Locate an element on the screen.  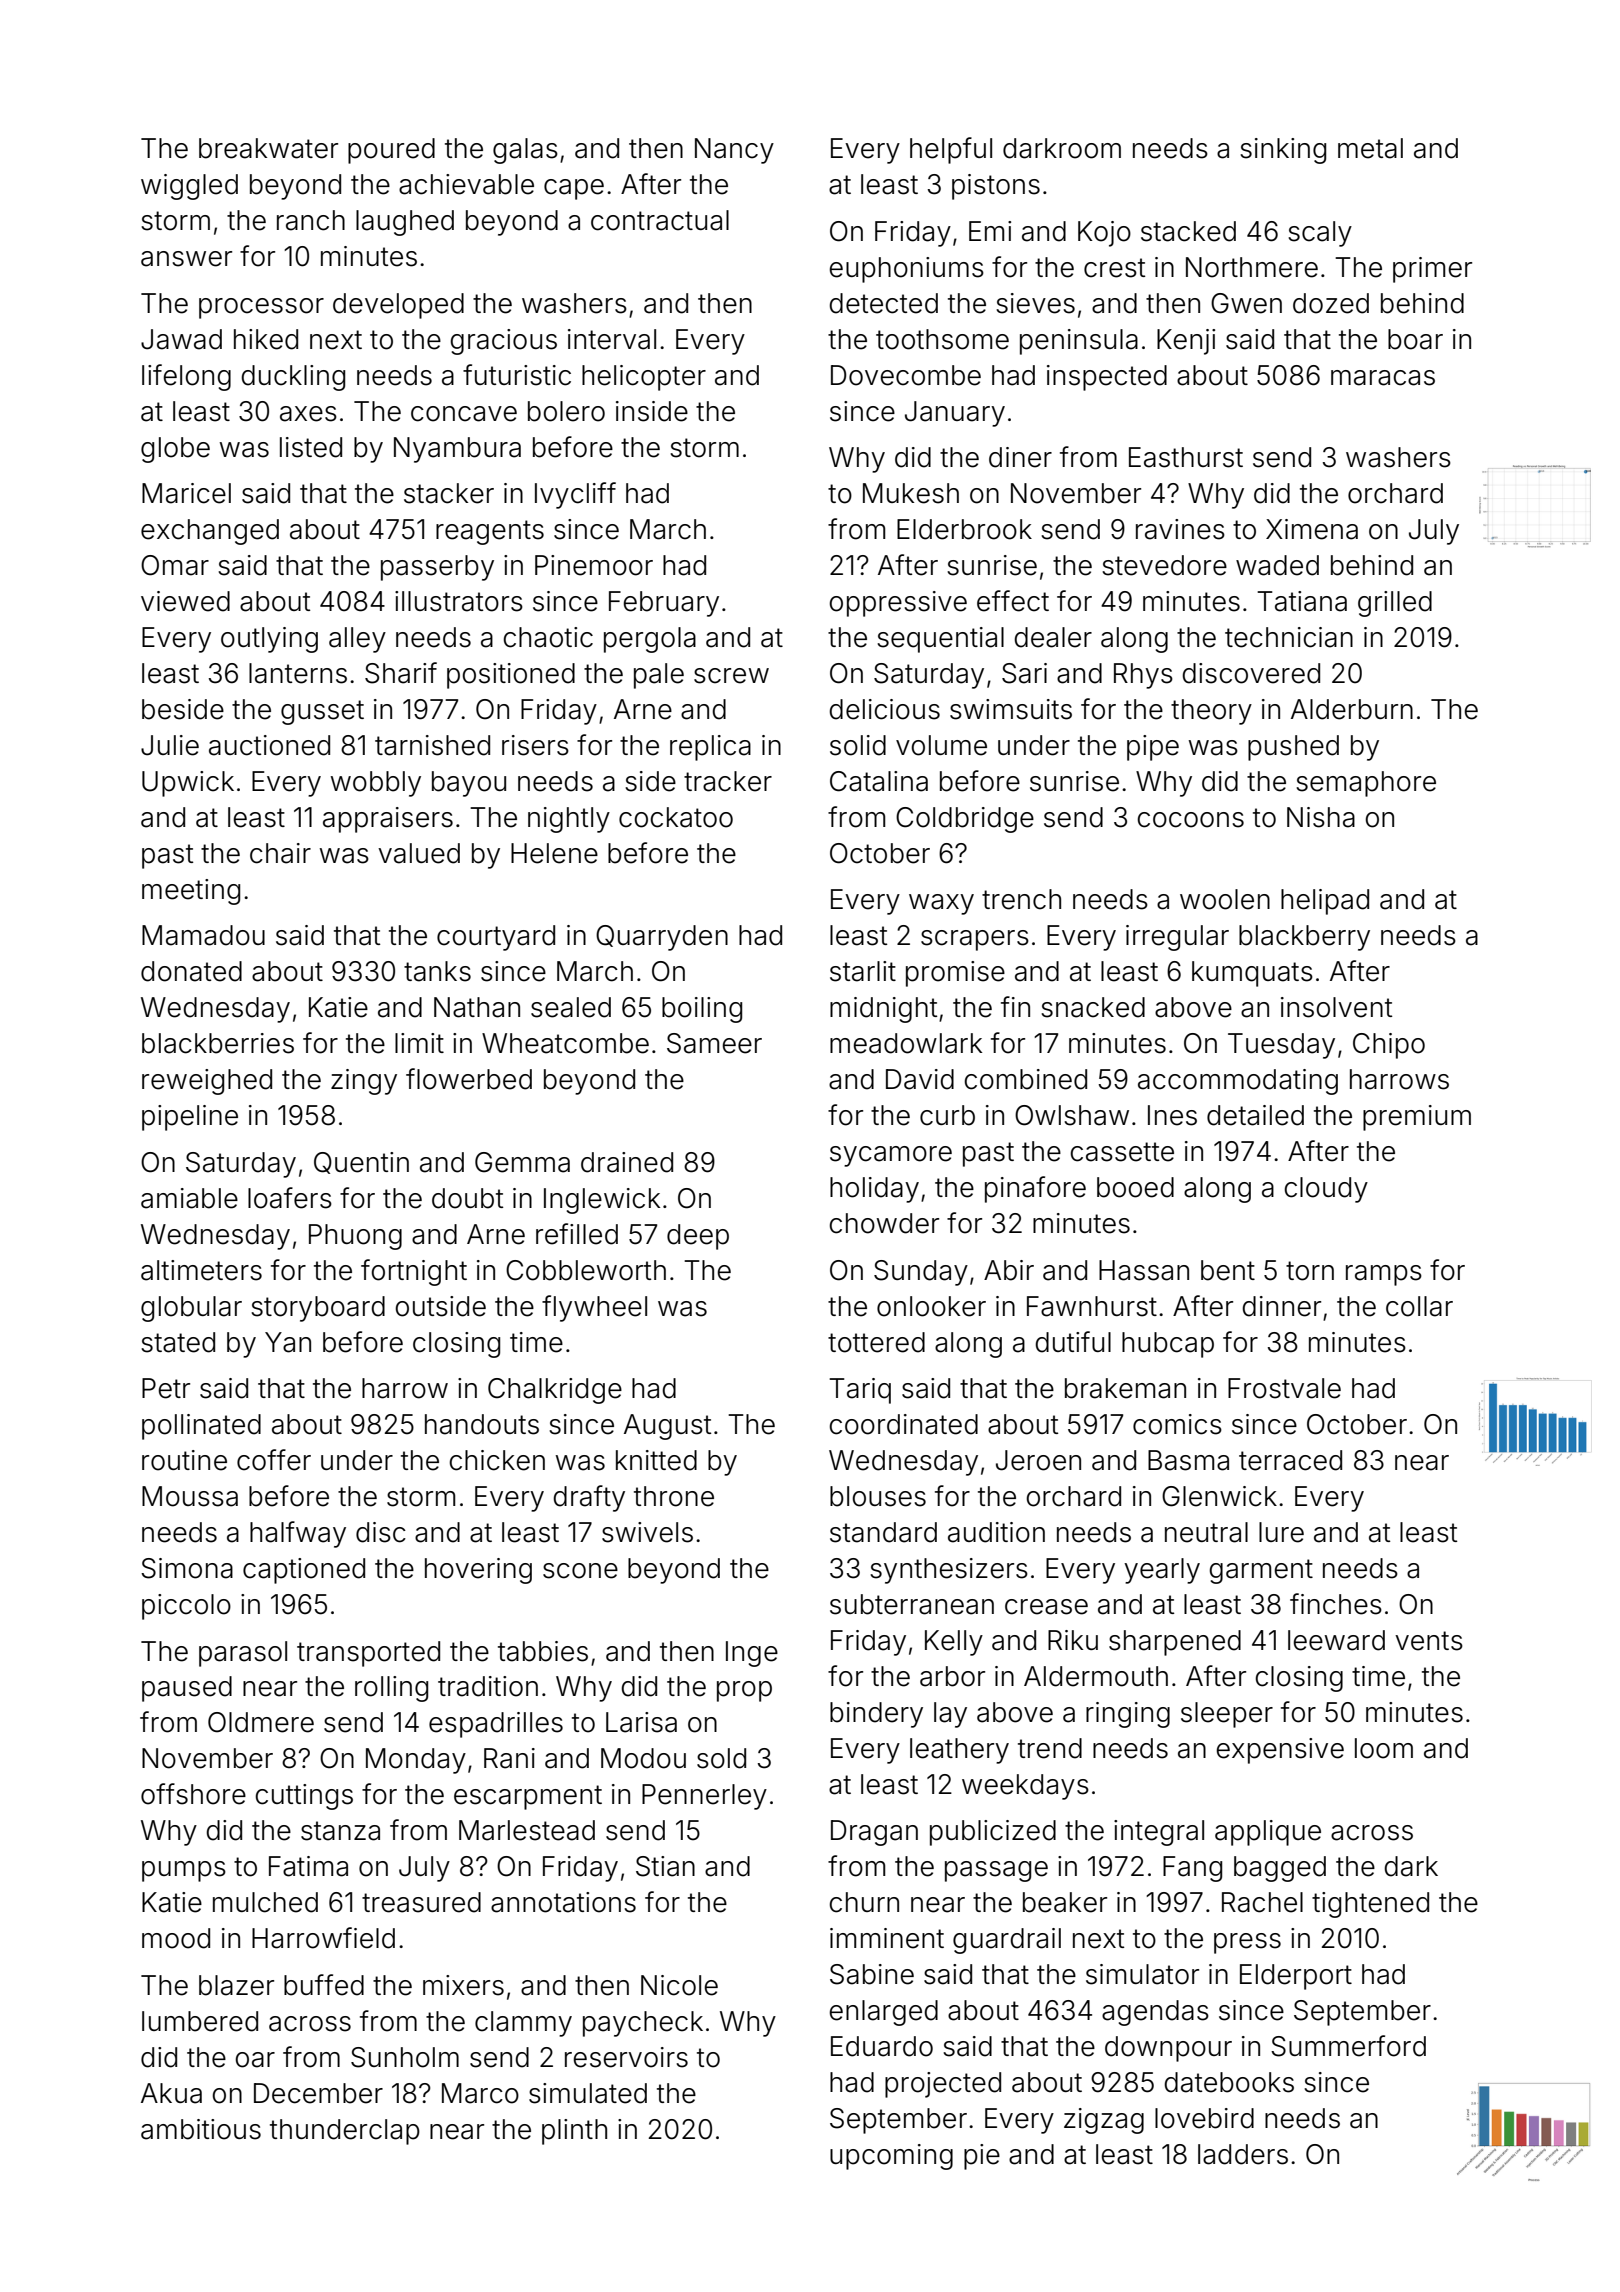
Kenji is located at coordinates (1186, 342).
